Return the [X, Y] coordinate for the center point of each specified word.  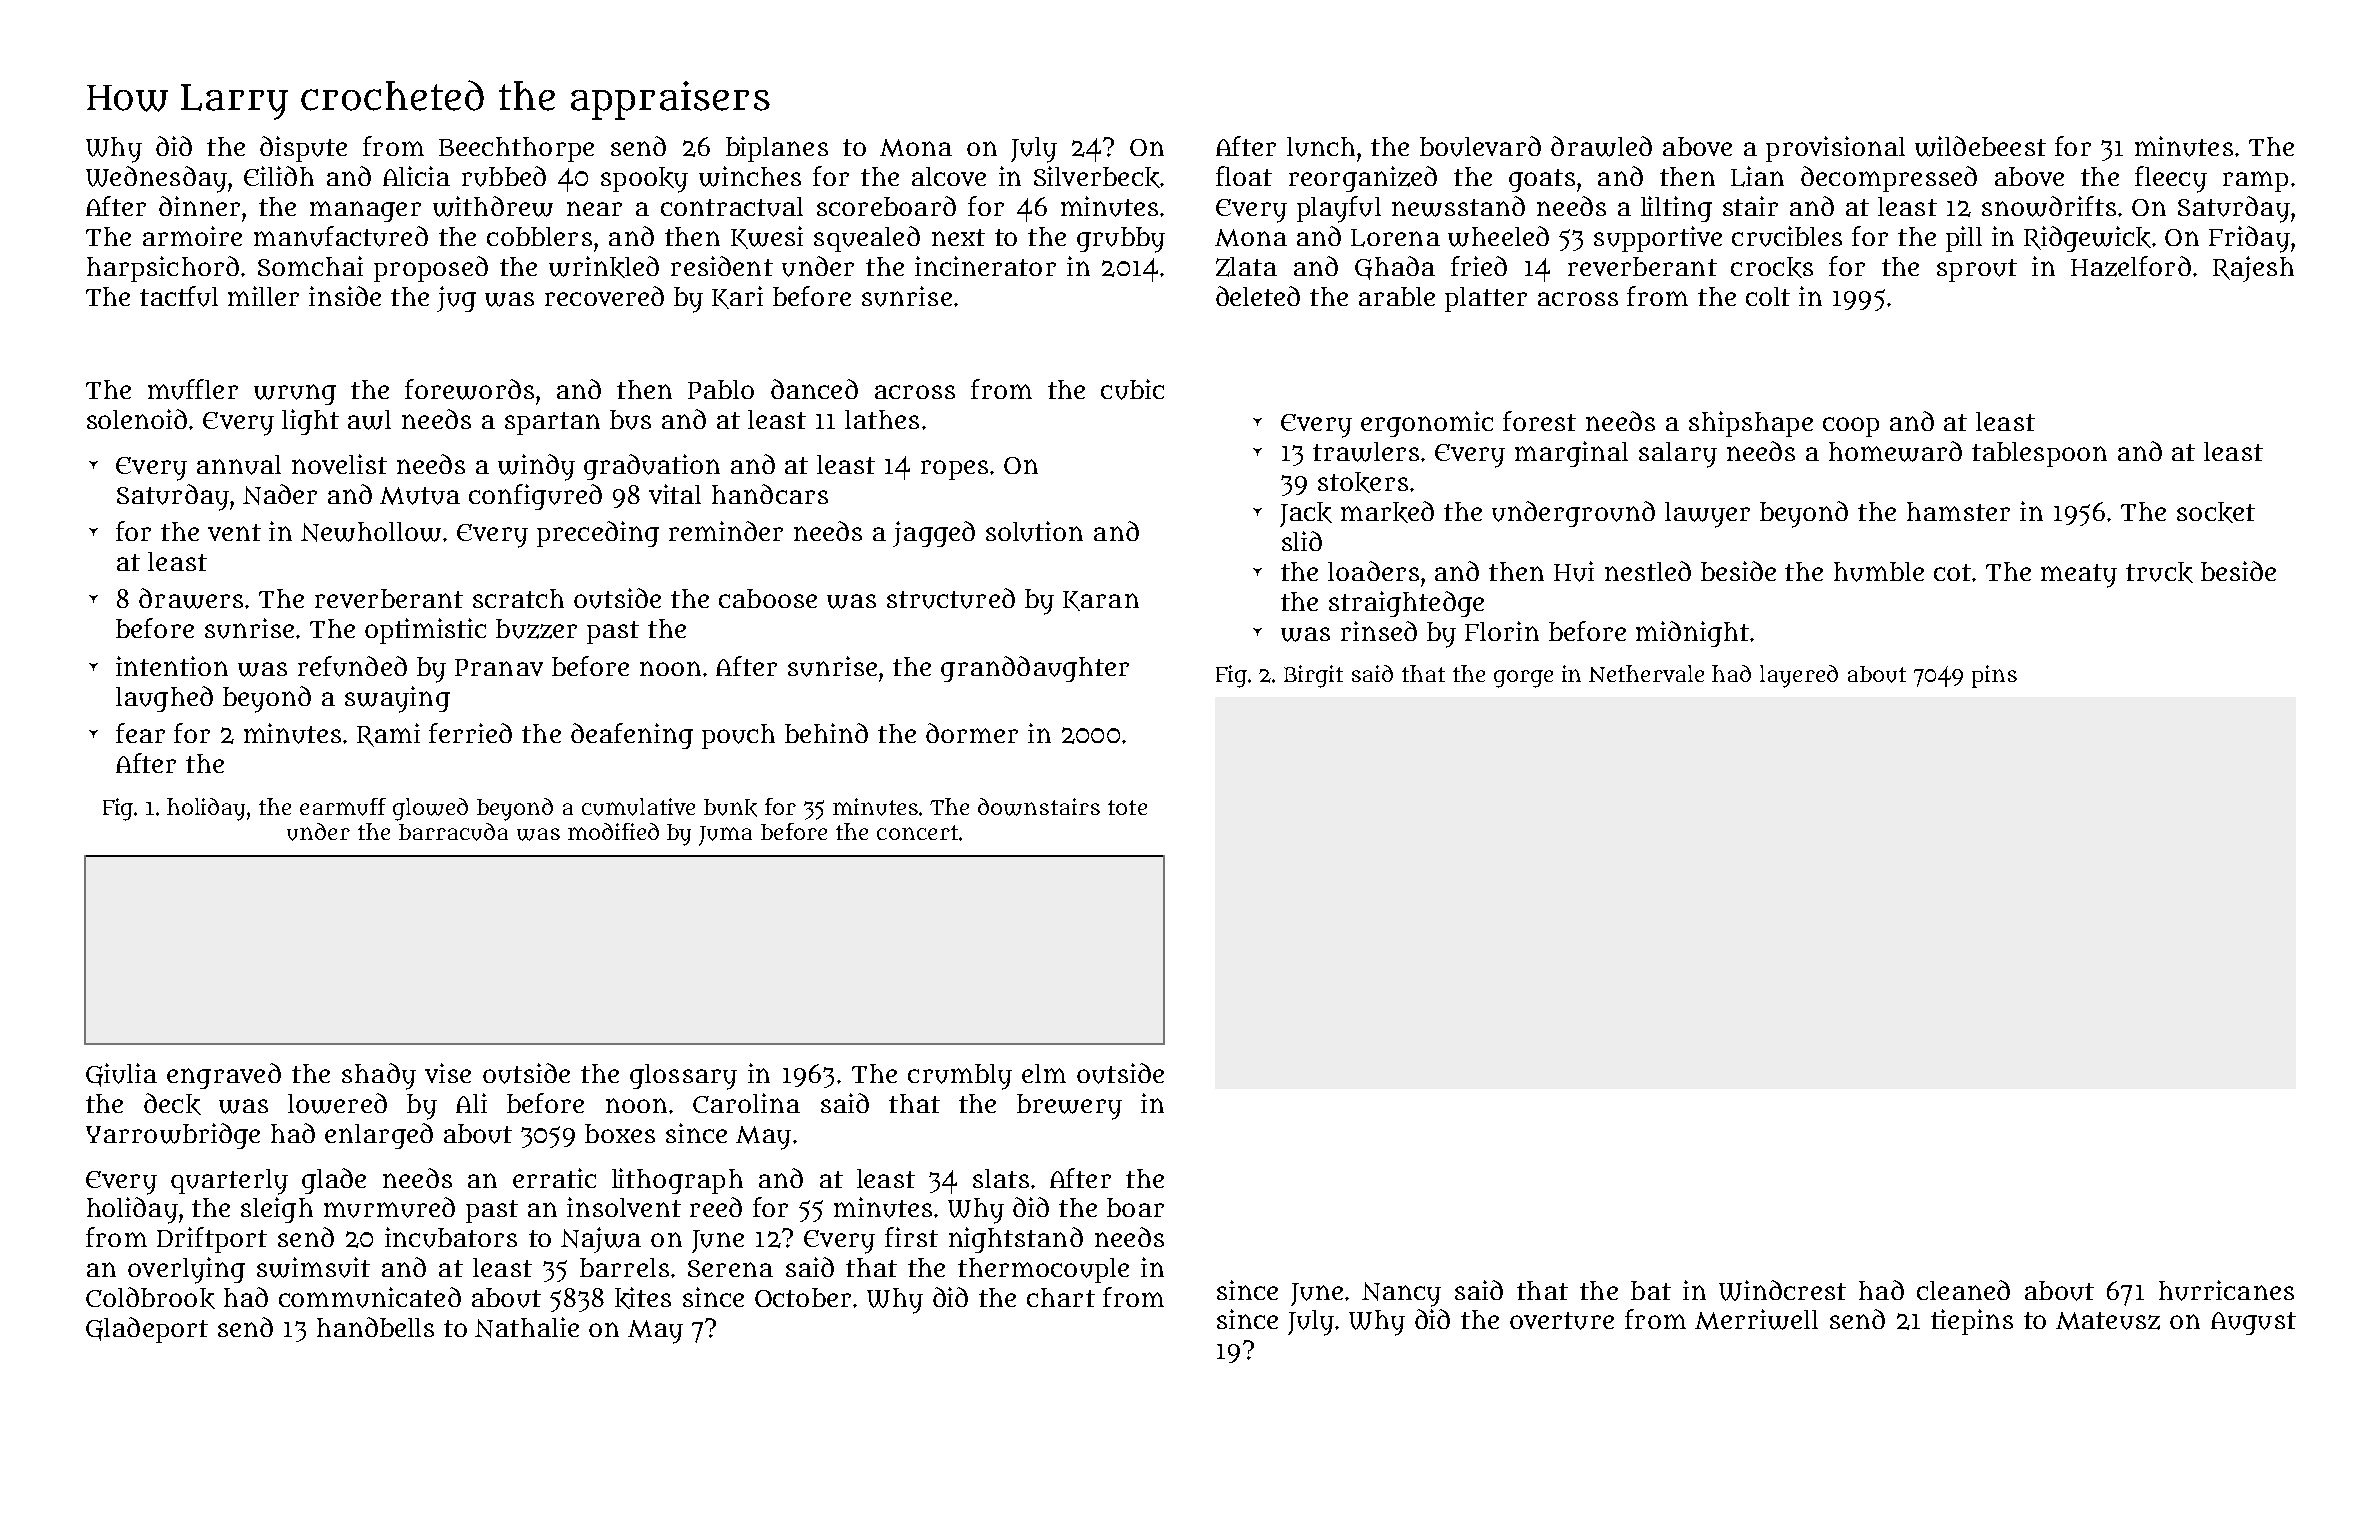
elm [1044, 1073]
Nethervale [1646, 673]
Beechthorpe [516, 149]
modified [613, 831]
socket [2216, 512]
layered [1799, 676]
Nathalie [527, 1327]
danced [814, 389]
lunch [1321, 147]
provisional [1835, 149]
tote [1127, 807]
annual [239, 465]
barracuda [453, 832]
